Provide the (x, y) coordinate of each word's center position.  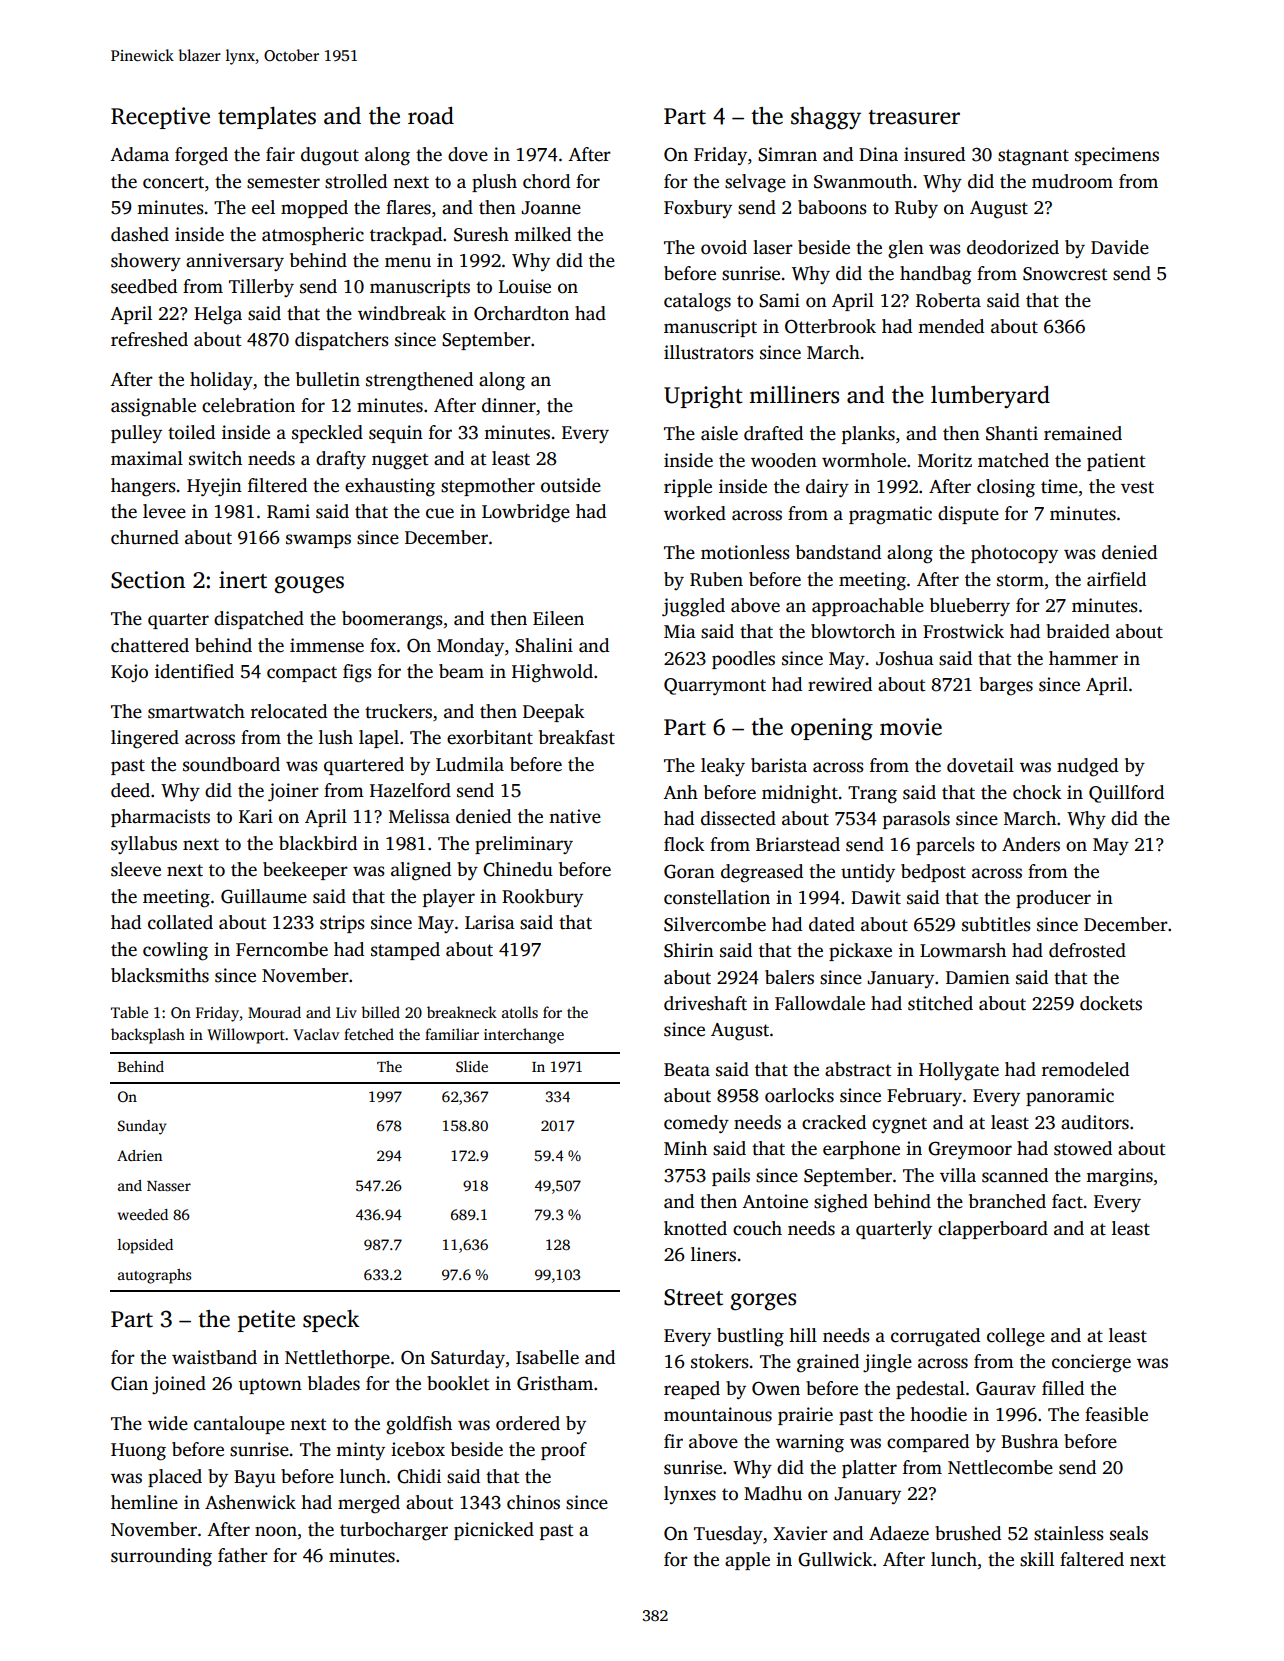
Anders (1031, 844)
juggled (693, 607)
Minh (685, 1148)
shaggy (826, 118)
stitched (940, 1003)
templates (267, 118)
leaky (723, 767)
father (243, 1555)
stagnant (1033, 157)
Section (148, 580)
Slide (472, 1066)
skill (1037, 1559)
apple (747, 1561)
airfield (1116, 579)
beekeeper (305, 871)
